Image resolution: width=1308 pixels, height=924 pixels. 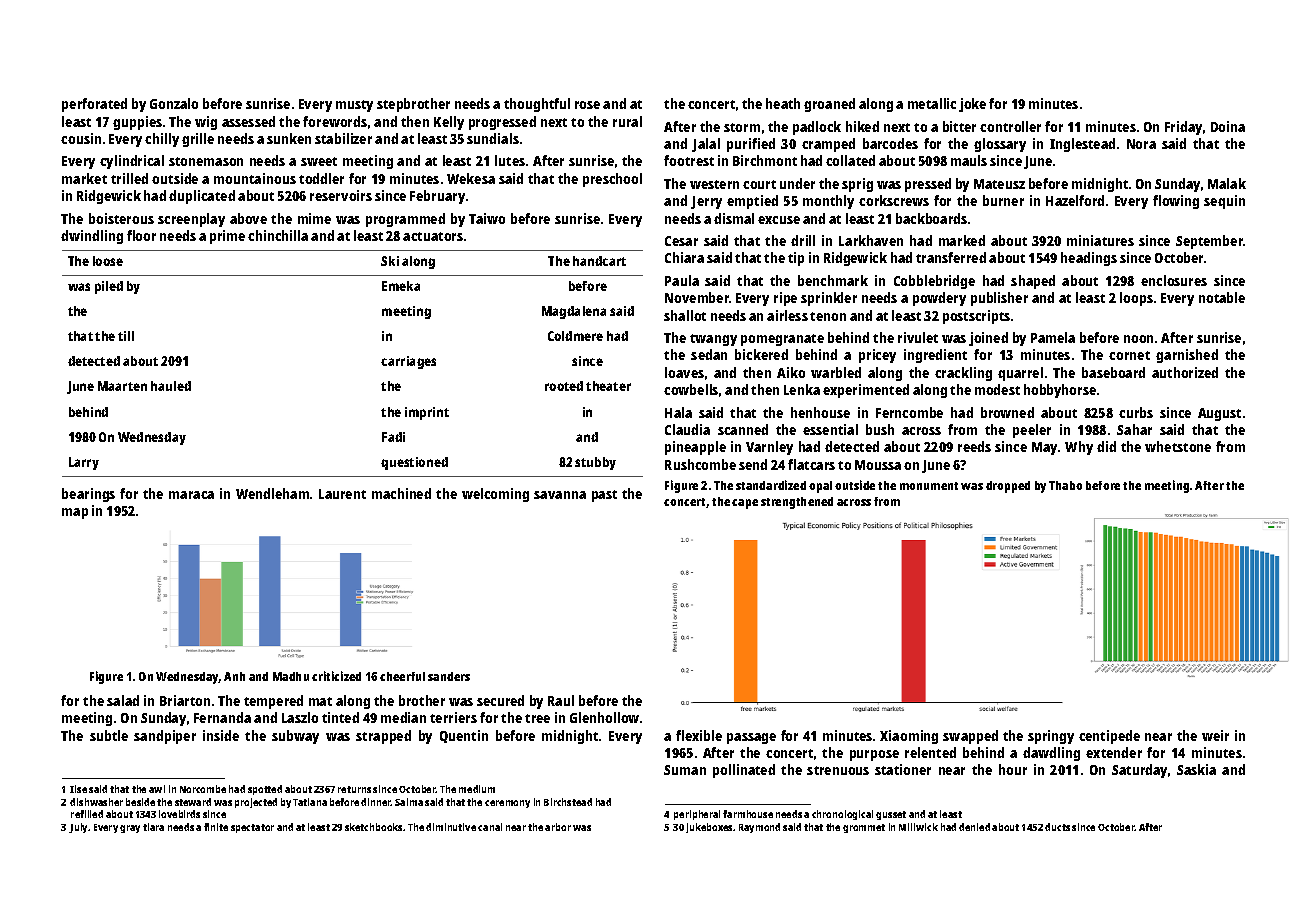 What do you see at coordinates (234, 676) in the screenshot?
I see `Anh` at bounding box center [234, 676].
